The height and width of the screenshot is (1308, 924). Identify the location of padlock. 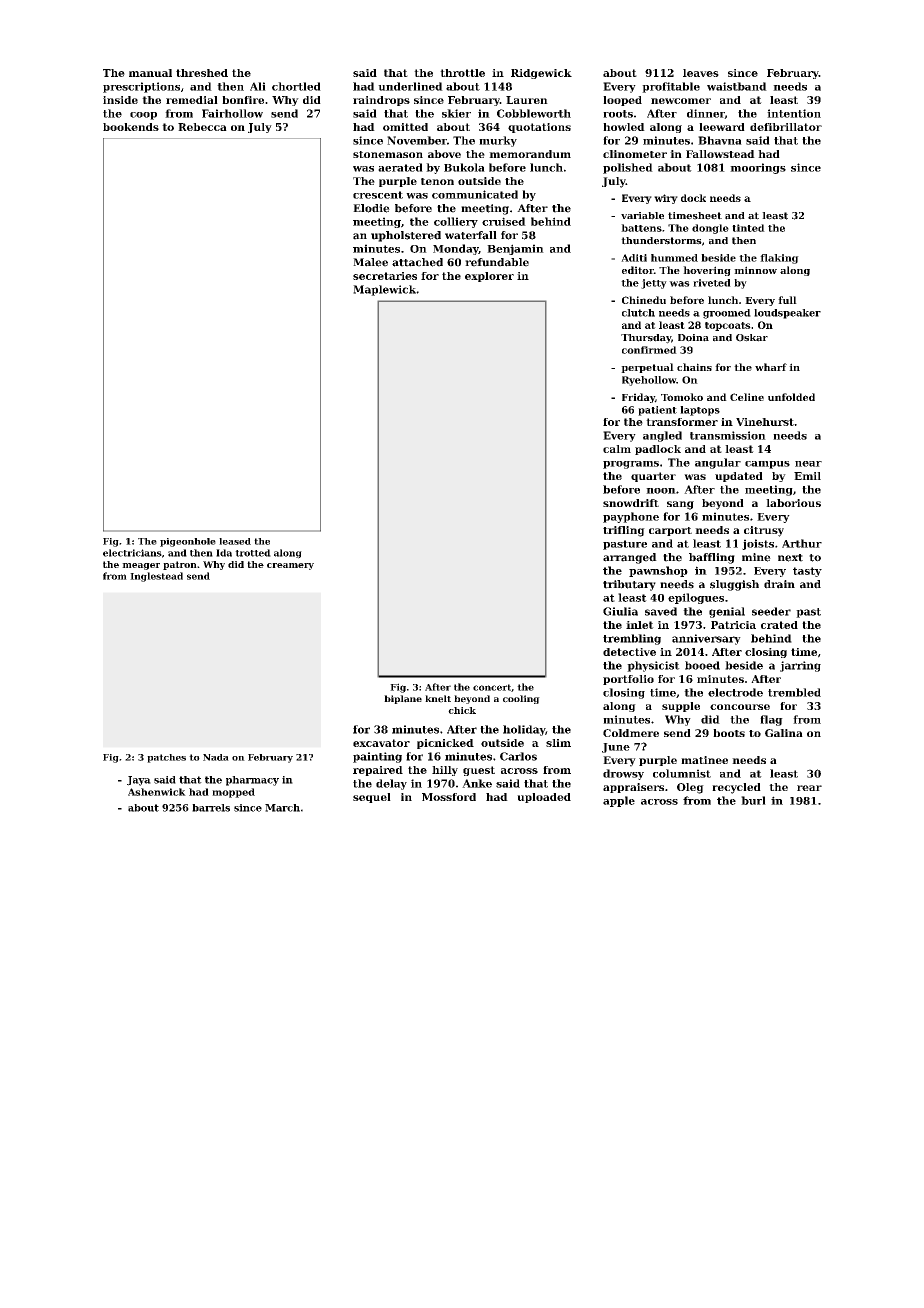
(658, 450).
